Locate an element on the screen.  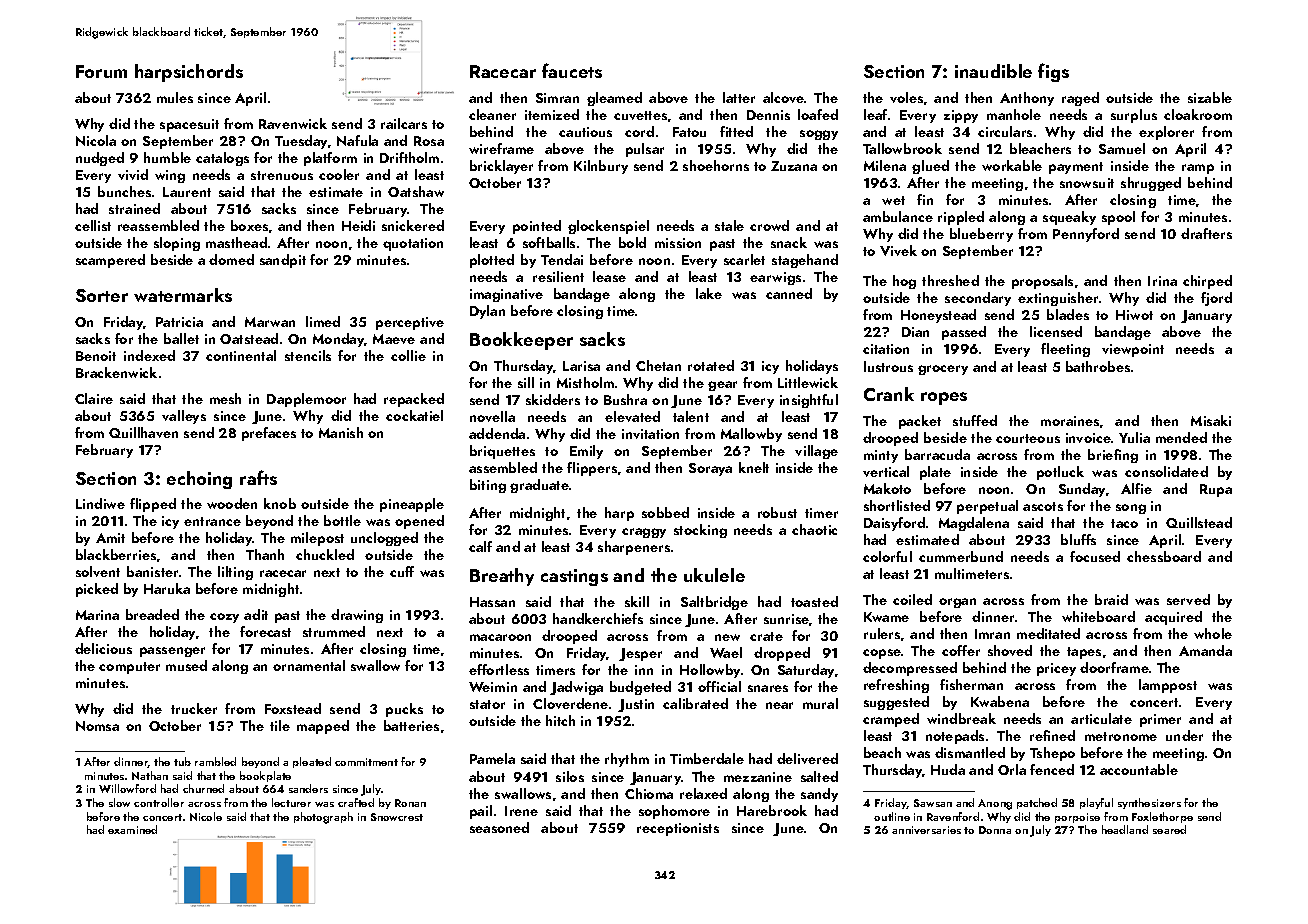
macaroon is located at coordinates (500, 637).
